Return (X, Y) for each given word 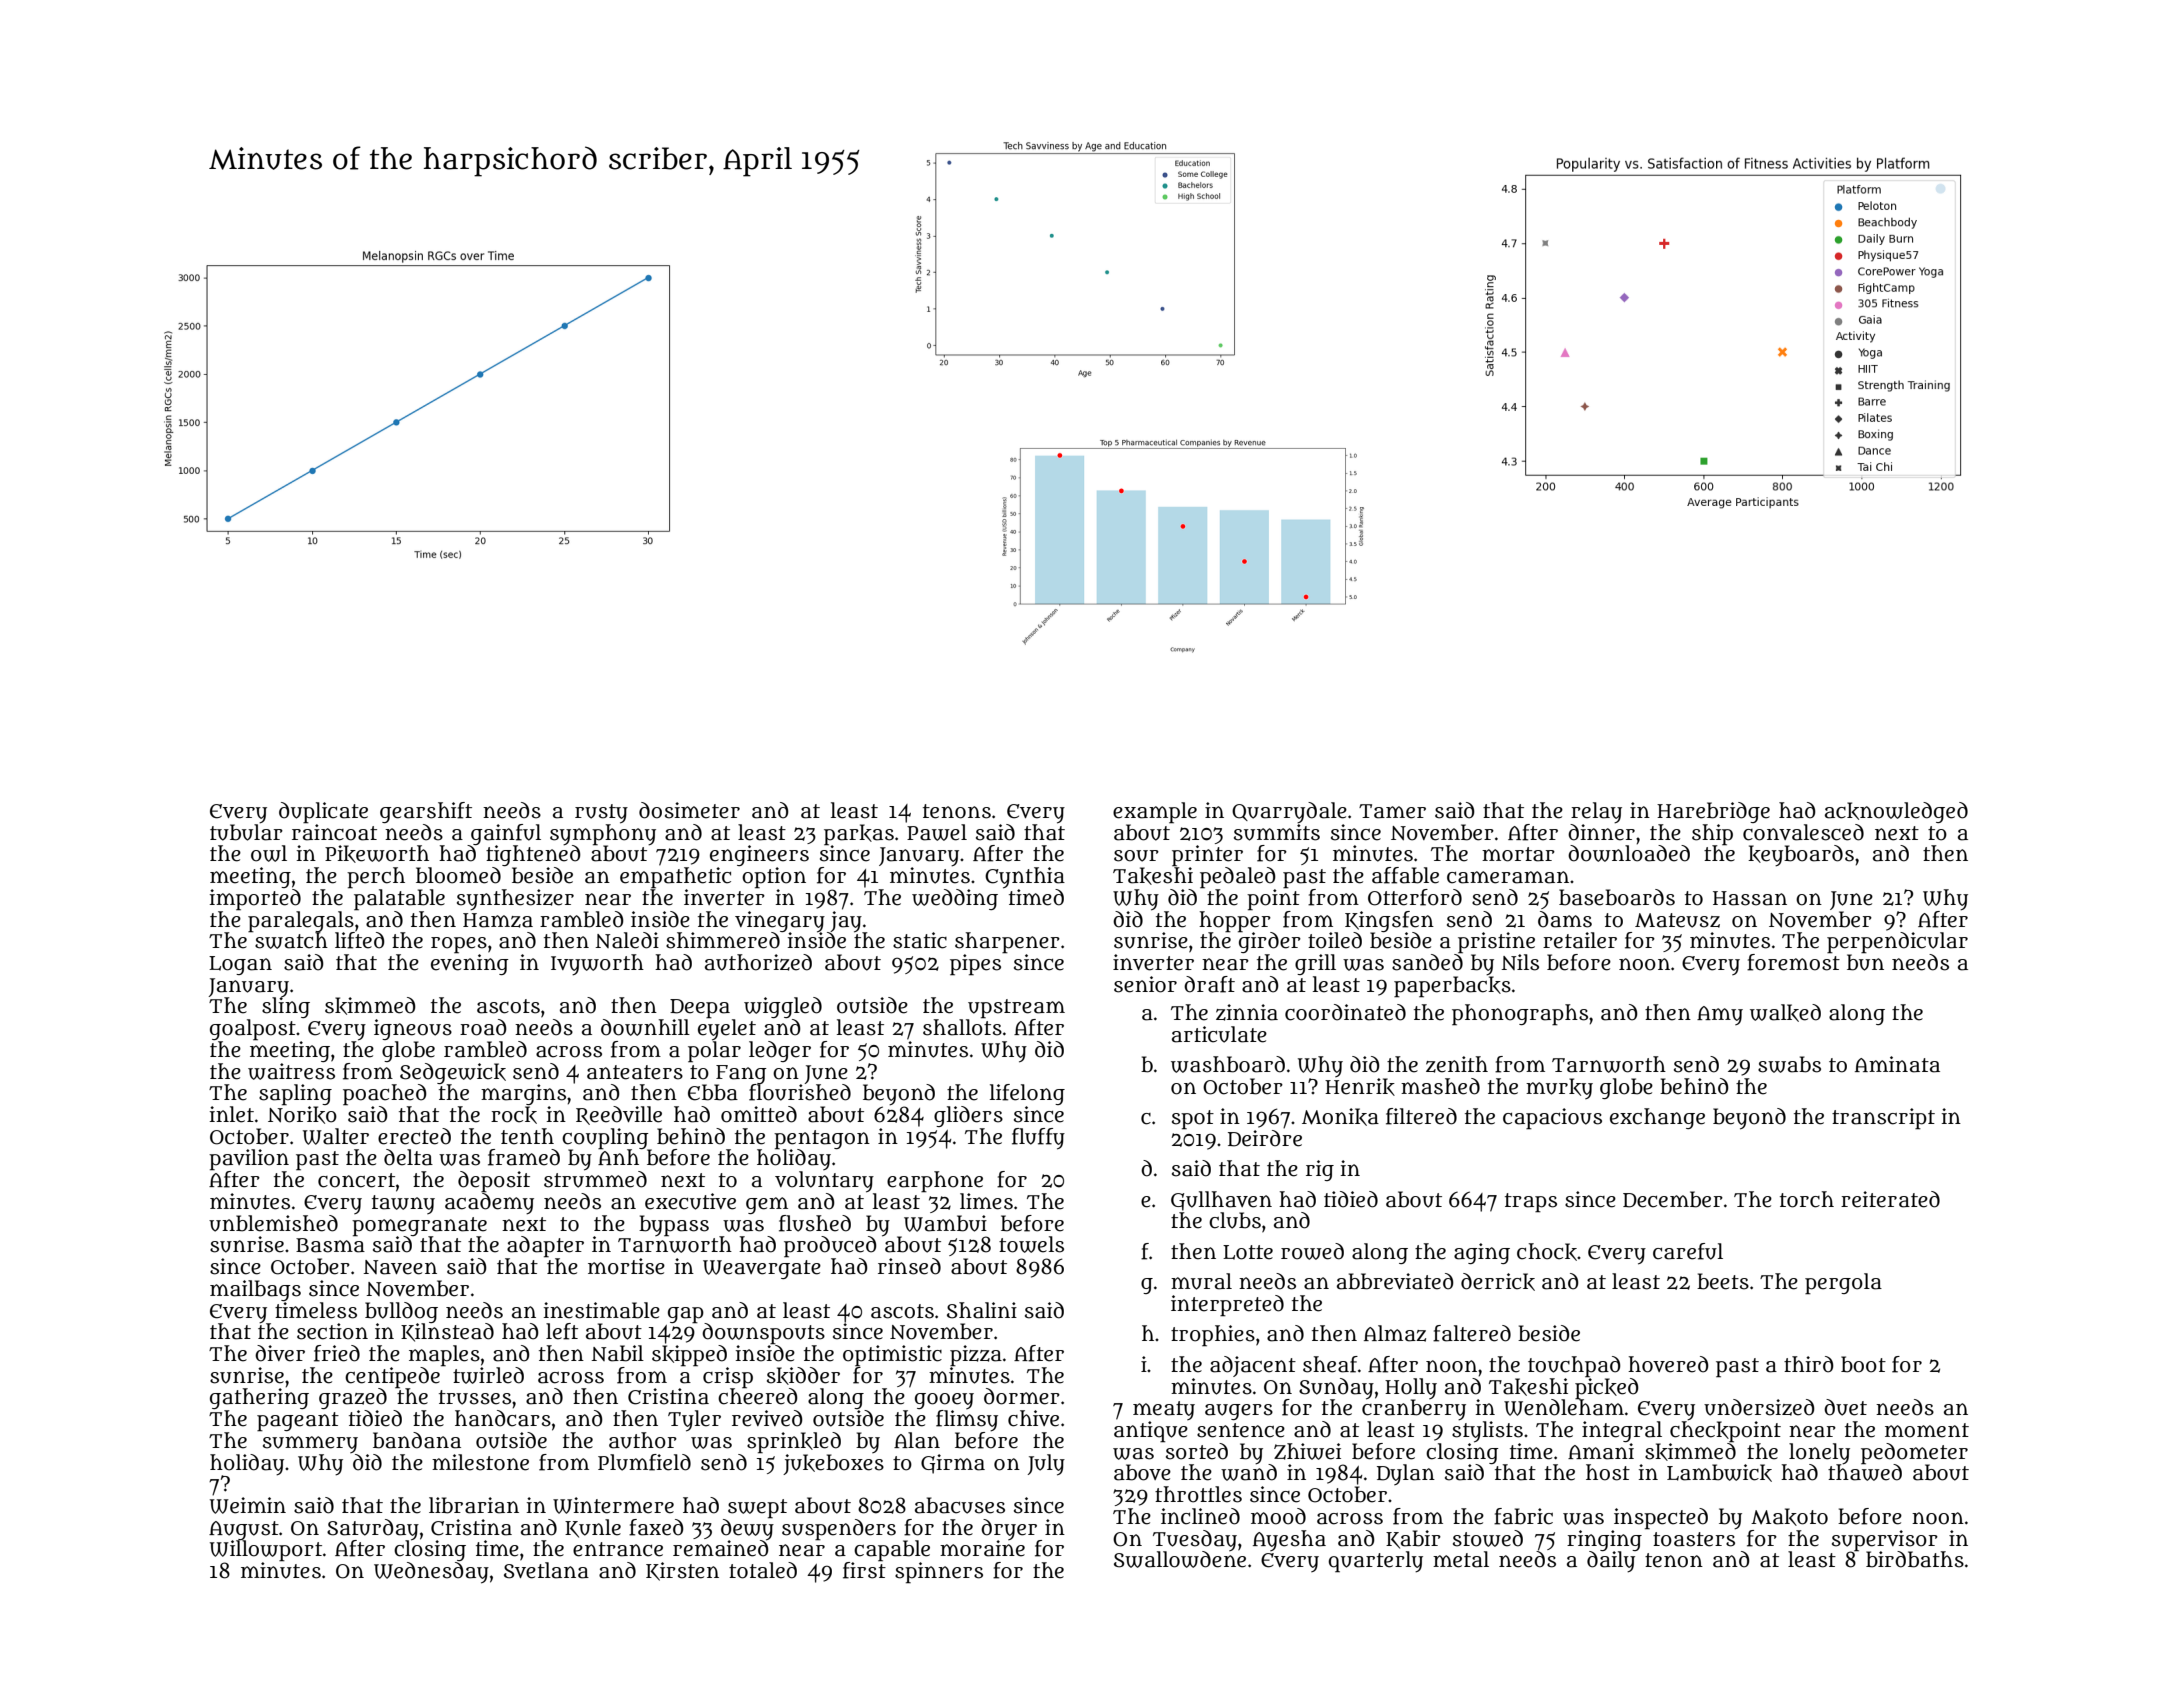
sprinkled (794, 1442)
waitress (291, 1071)
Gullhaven (1221, 1201)
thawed (1865, 1472)
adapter (545, 1247)
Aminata (1897, 1064)
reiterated (1890, 1199)
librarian (474, 1505)
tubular (246, 832)
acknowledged (1896, 812)
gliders (968, 1116)
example (1155, 813)
